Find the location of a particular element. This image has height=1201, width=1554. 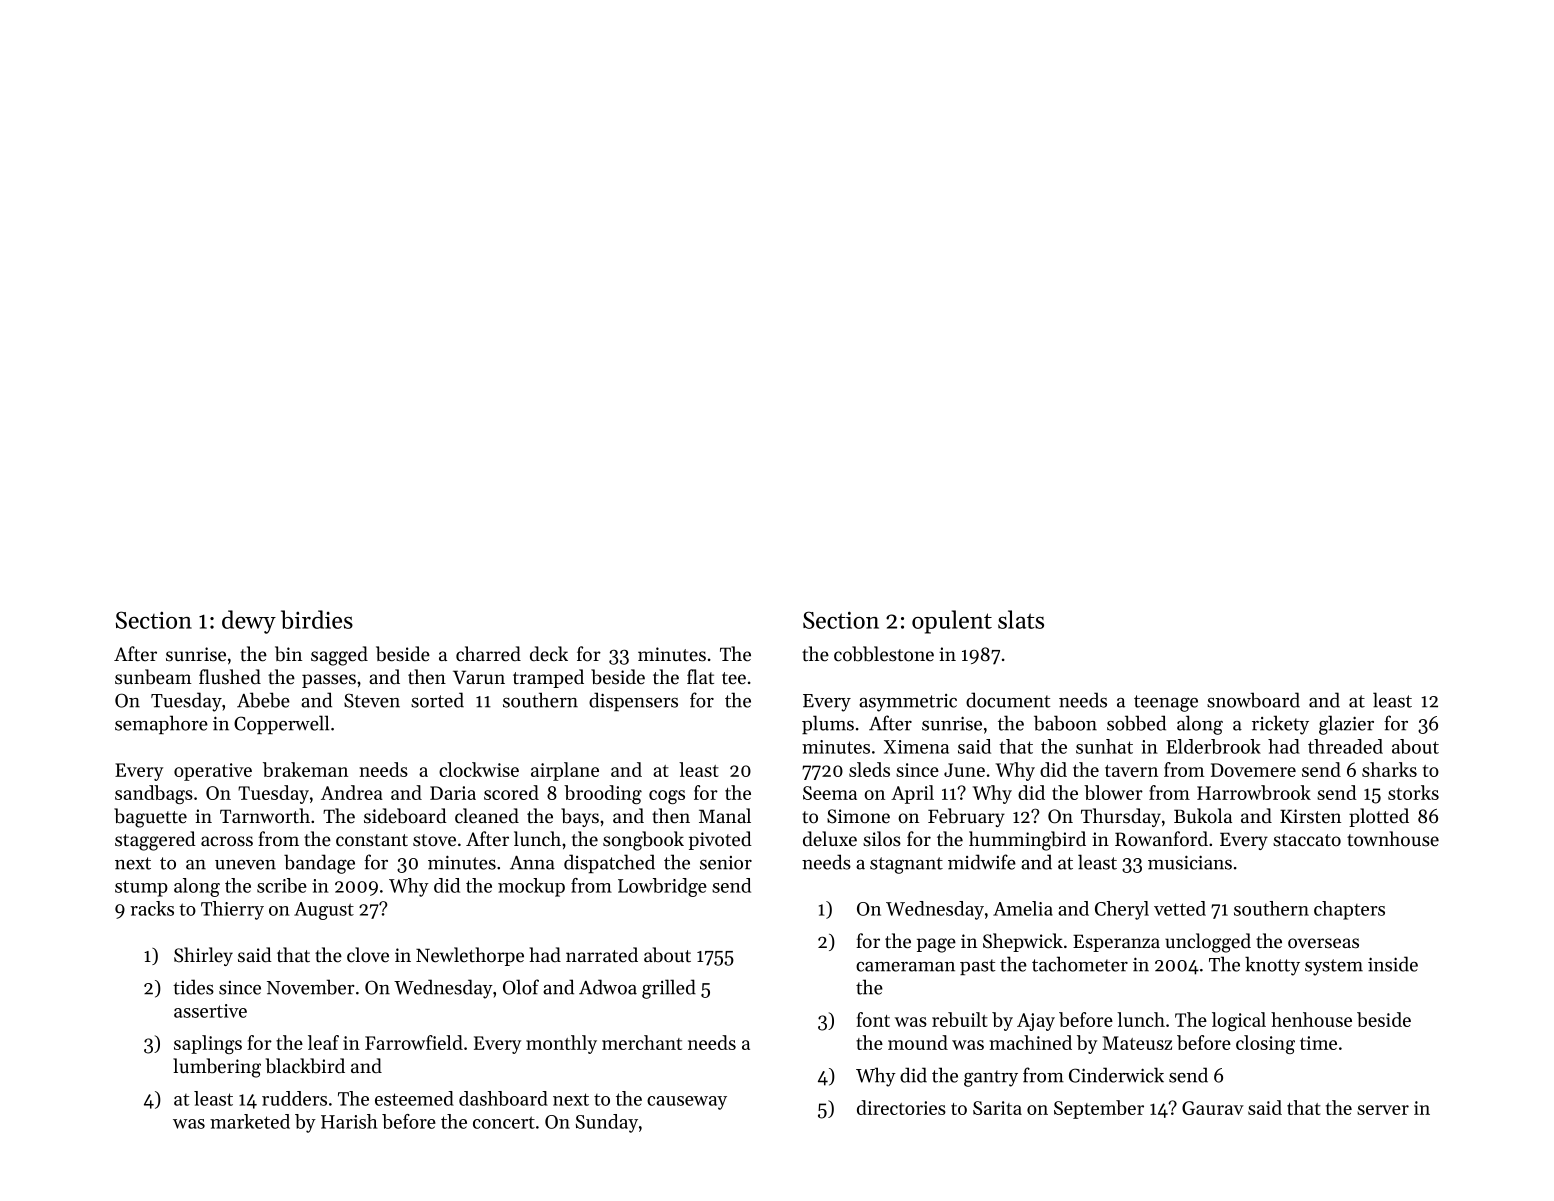

Farrowfield is located at coordinates (414, 1042).
